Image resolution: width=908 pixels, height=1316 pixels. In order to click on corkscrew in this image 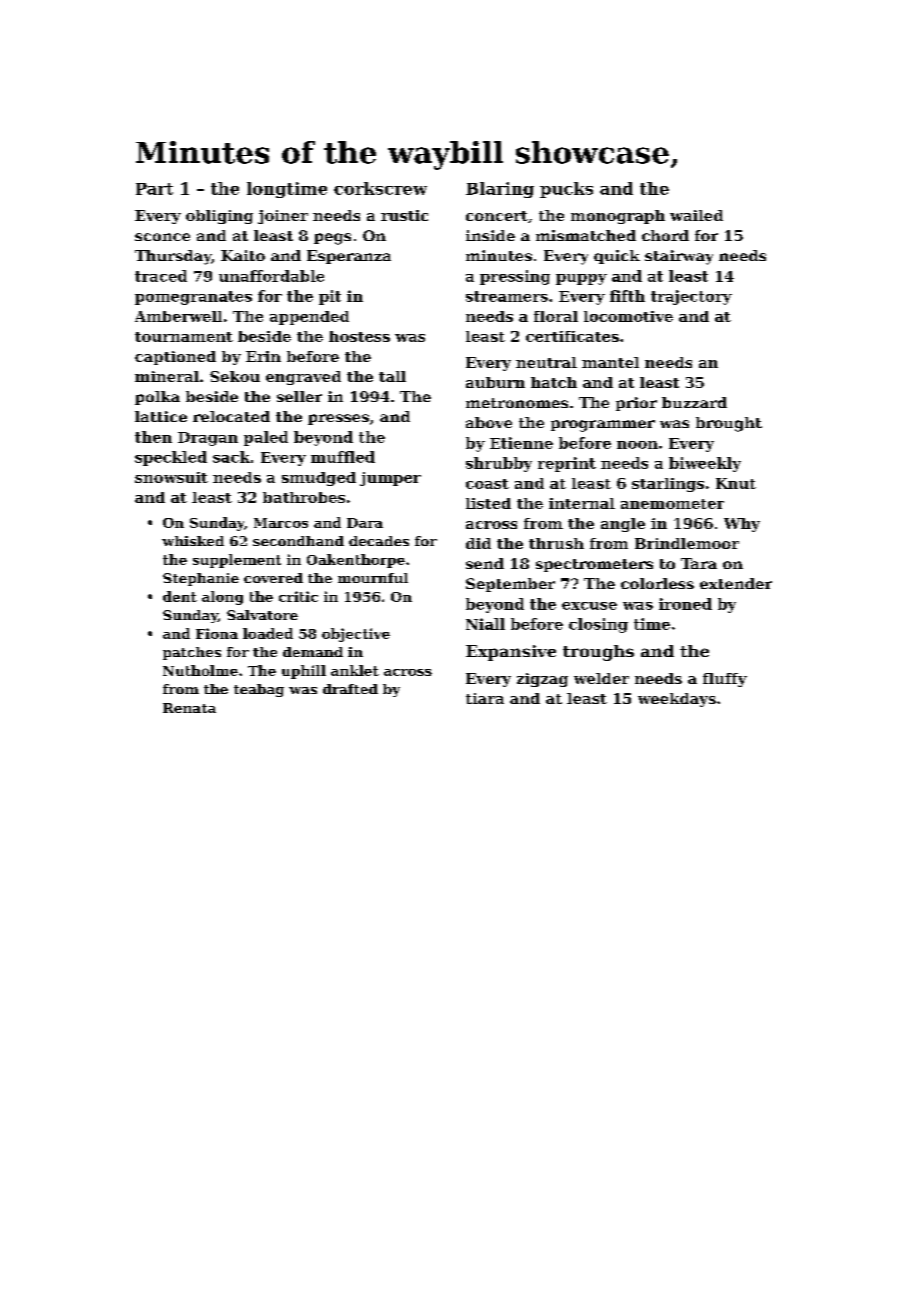, I will do `click(380, 188)`.
